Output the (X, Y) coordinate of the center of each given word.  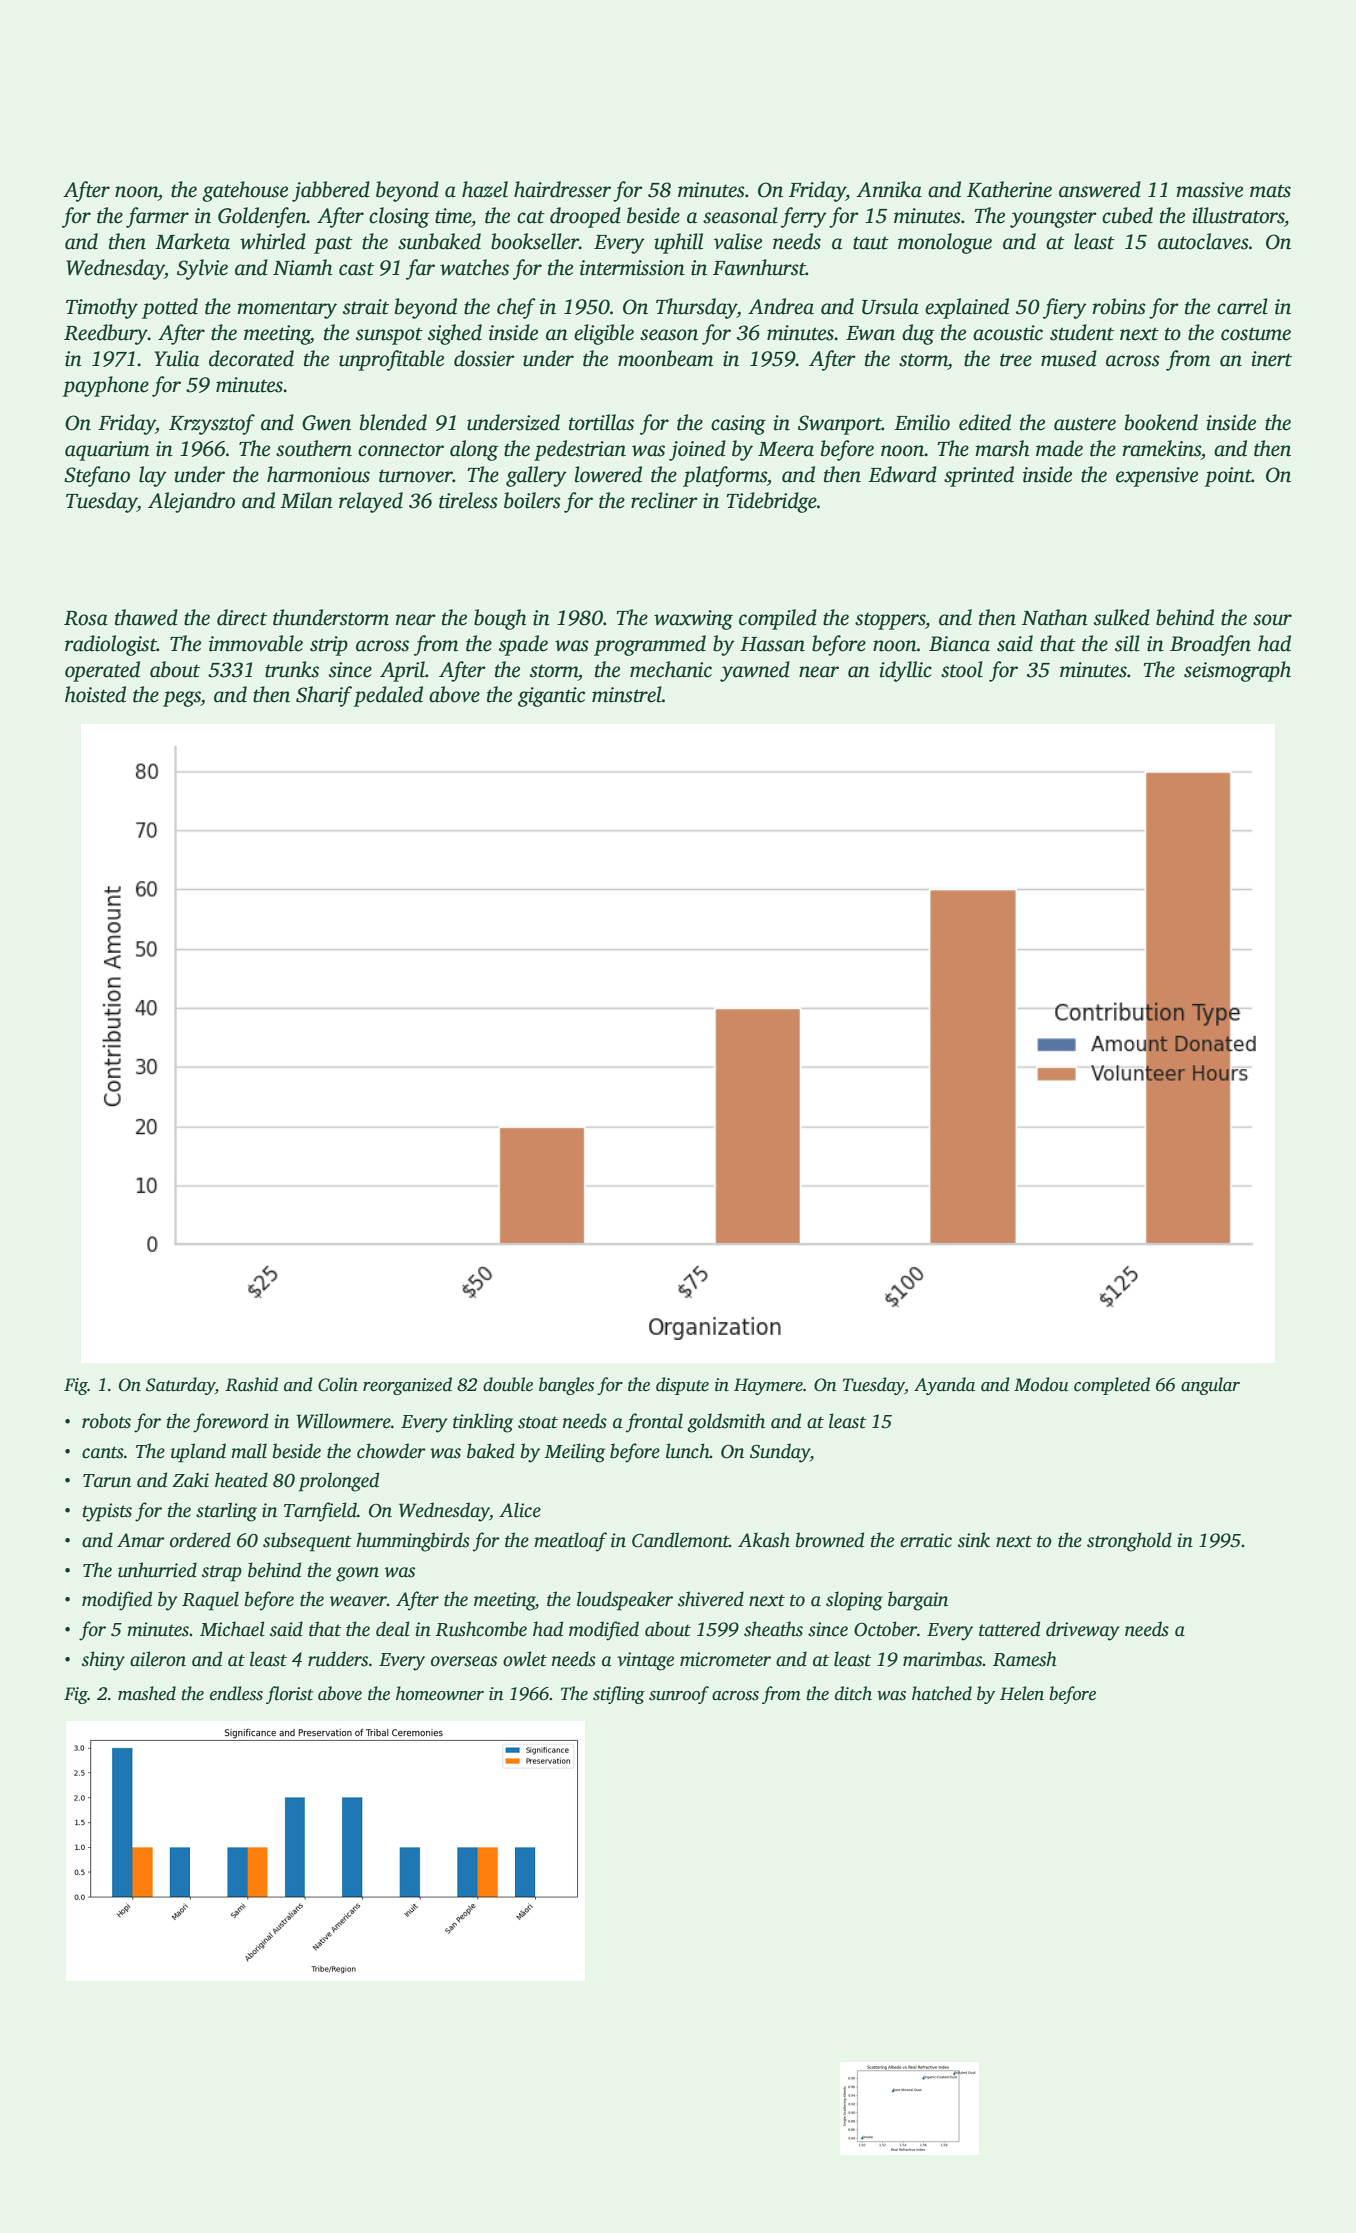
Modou (1041, 1384)
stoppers (890, 621)
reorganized (407, 1386)
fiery (1065, 308)
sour (1272, 620)
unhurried (157, 1570)
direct (242, 617)
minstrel (627, 694)
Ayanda (944, 1386)
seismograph (1237, 671)
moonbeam (665, 358)
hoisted (95, 694)
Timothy (102, 308)
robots (106, 1421)
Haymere (768, 1386)
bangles (566, 1386)
